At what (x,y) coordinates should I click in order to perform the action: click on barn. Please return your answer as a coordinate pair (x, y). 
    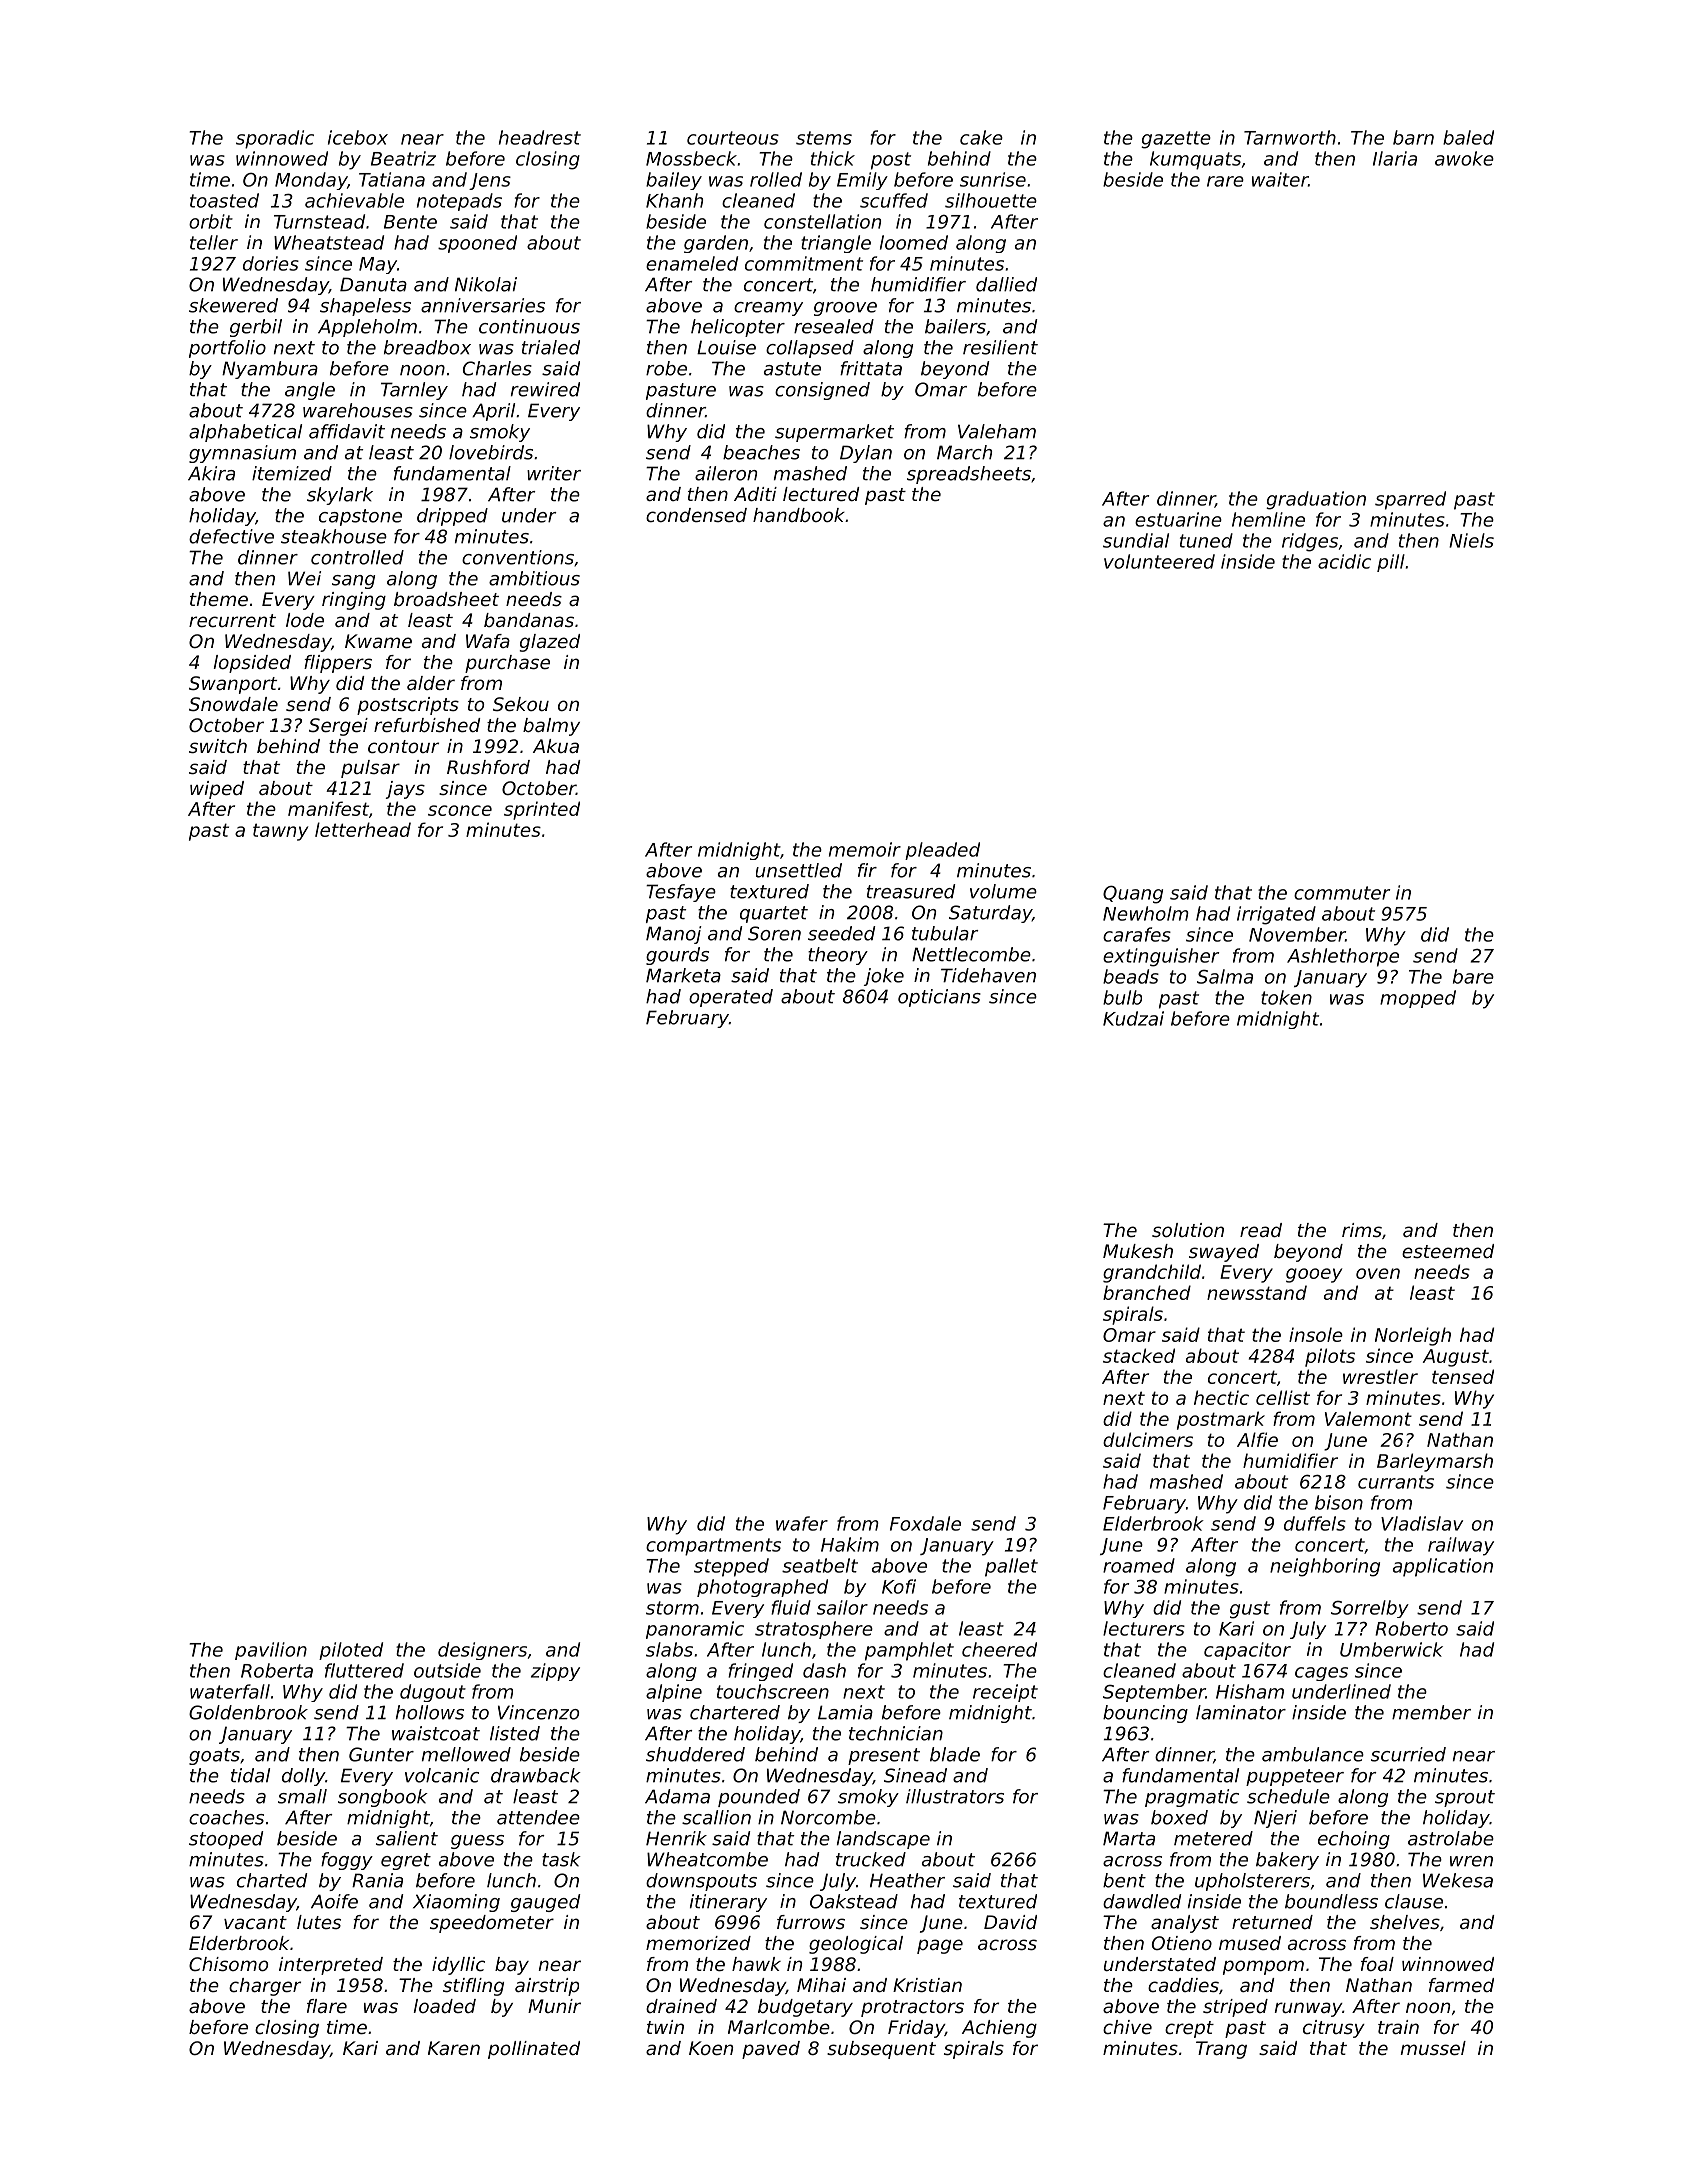
    Looking at the image, I should click on (1413, 137).
